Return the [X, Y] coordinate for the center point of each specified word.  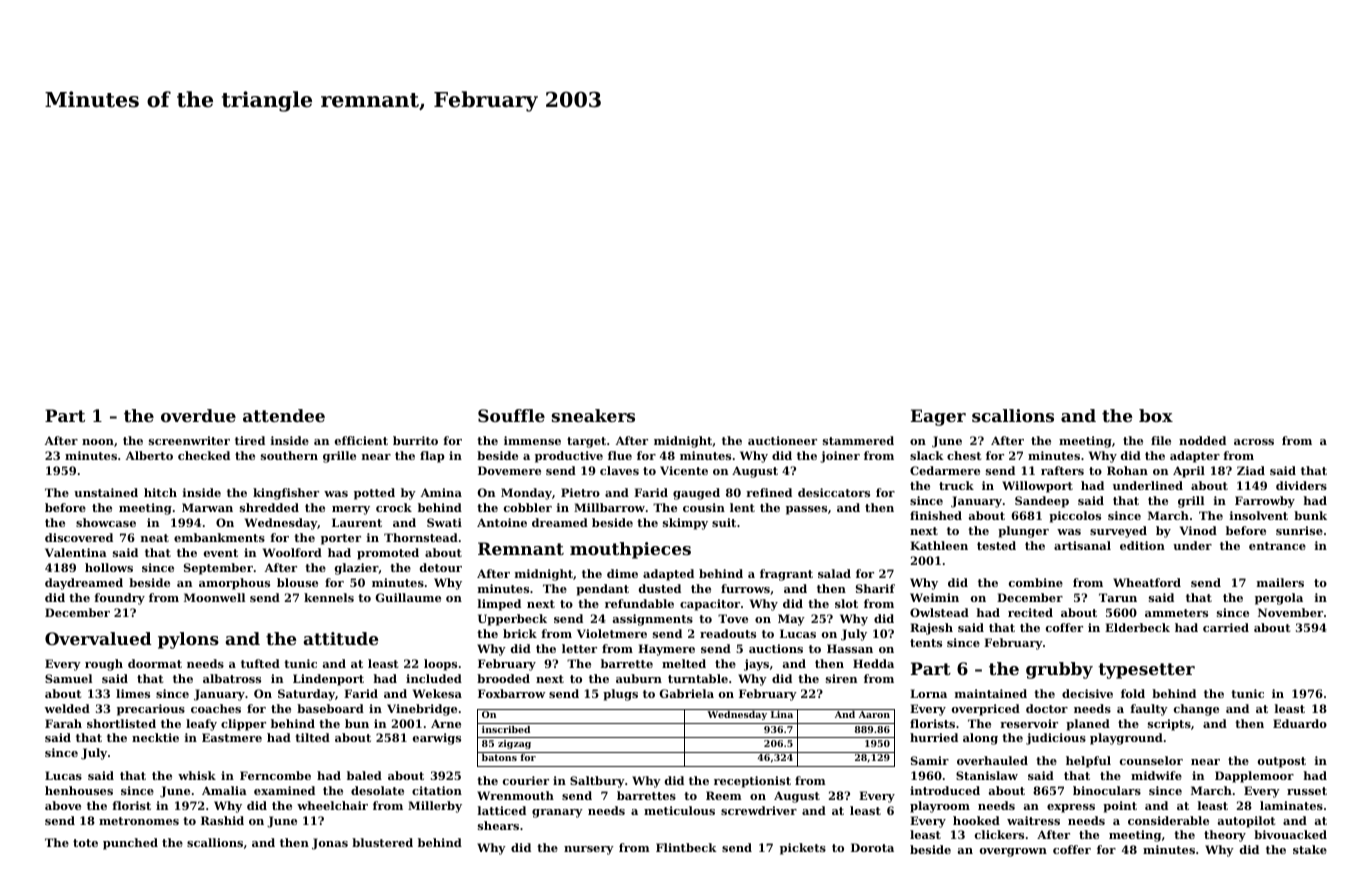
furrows [745, 588]
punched [130, 844]
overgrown [1013, 852]
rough [104, 665]
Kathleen [939, 545]
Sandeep [1042, 502]
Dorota [872, 847]
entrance [1277, 546]
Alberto [149, 455]
